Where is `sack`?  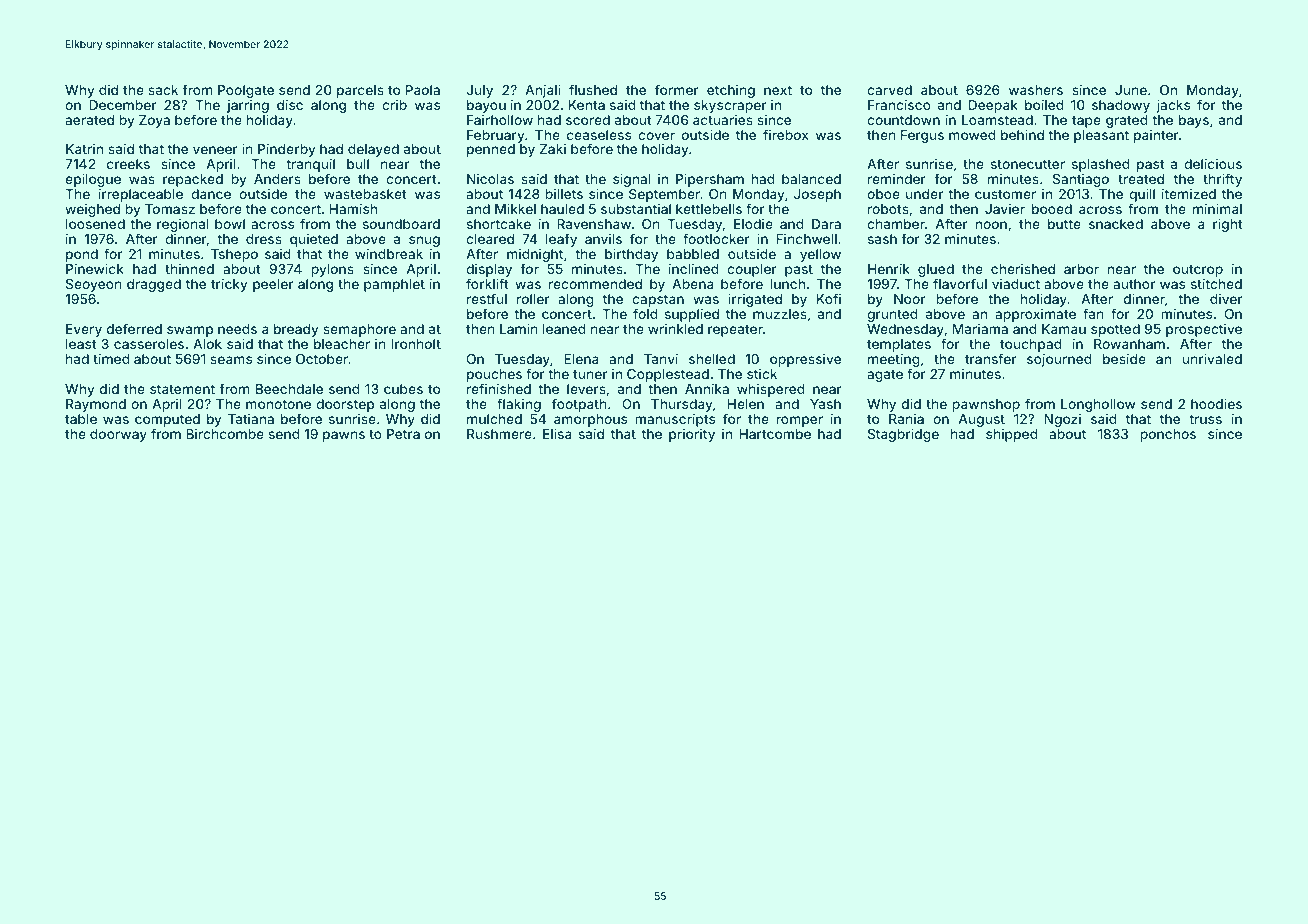 sack is located at coordinates (163, 90).
